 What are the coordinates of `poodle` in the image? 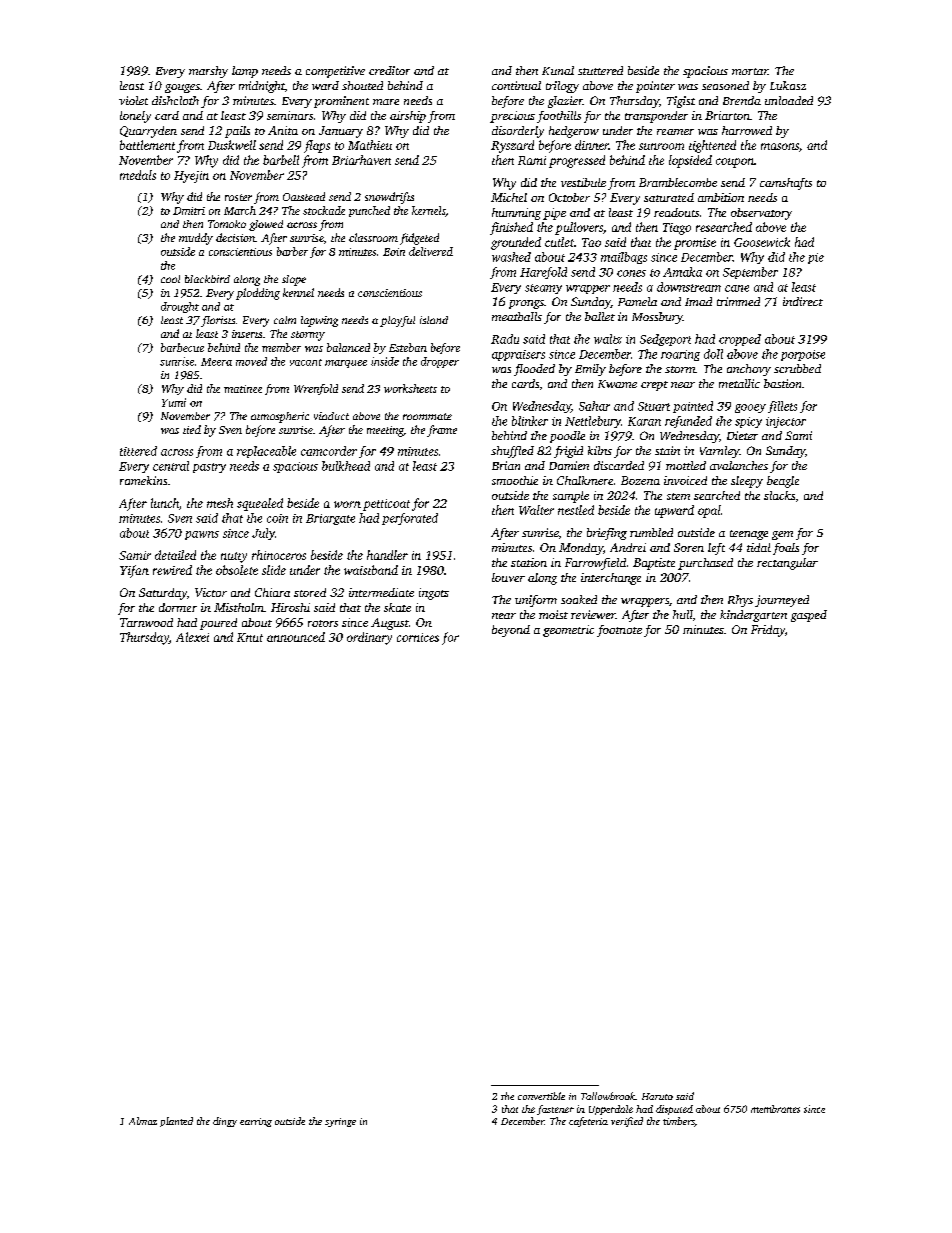 It's located at (567, 437).
